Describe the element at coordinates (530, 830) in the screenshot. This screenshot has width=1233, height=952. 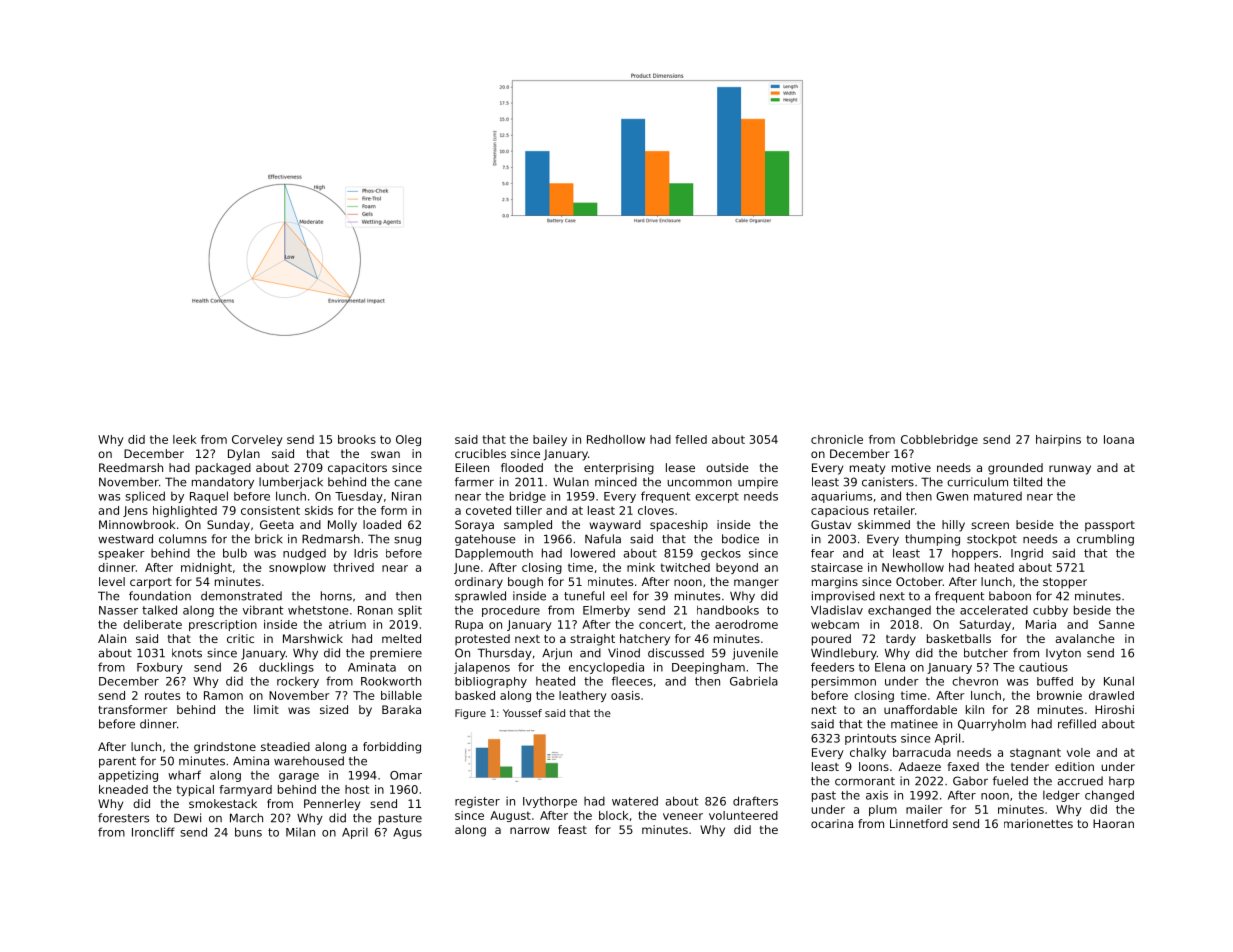
I see `narrow` at that location.
